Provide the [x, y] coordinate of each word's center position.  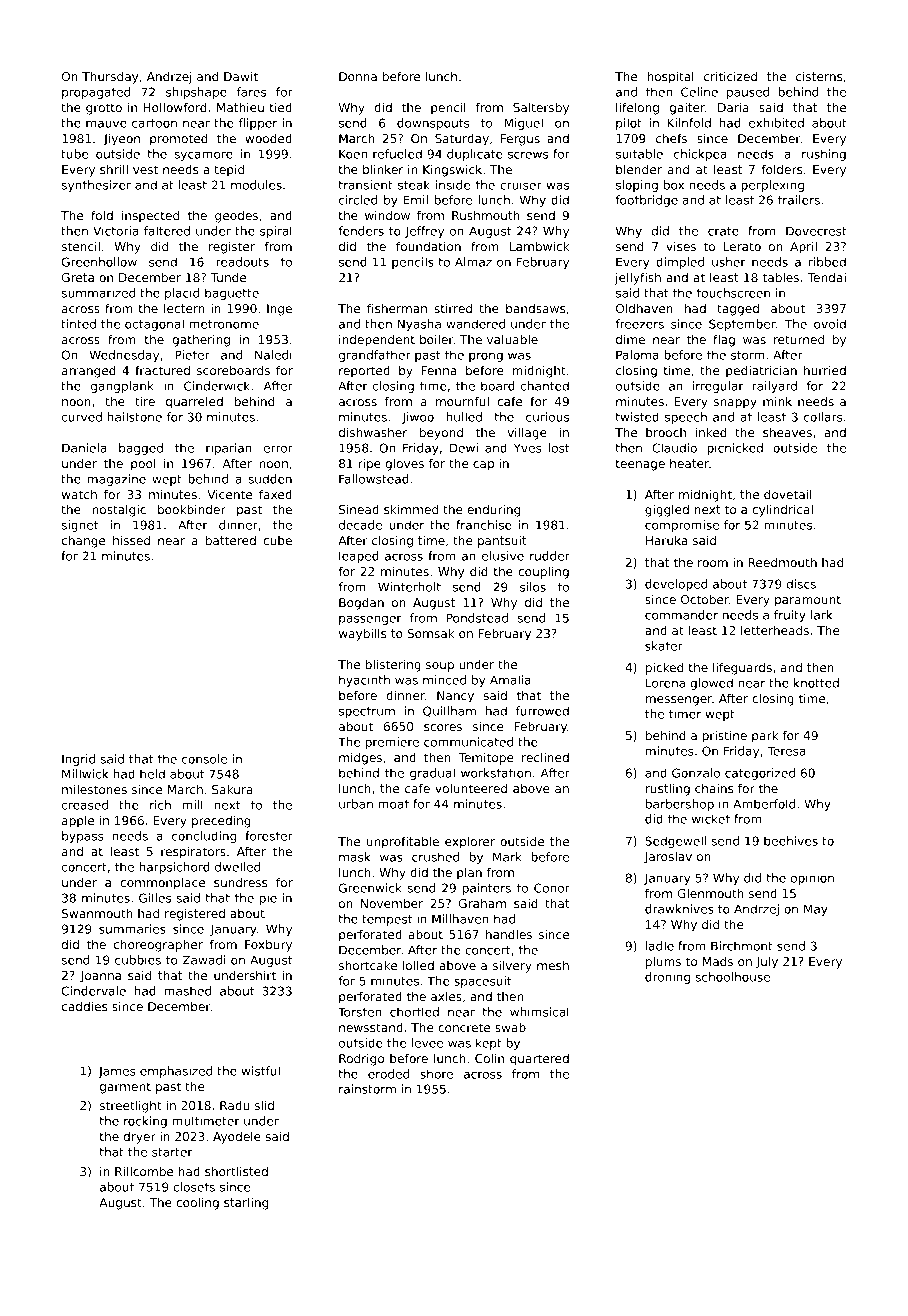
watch [79, 494]
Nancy [455, 697]
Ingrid [78, 760]
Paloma [637, 355]
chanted [545, 386]
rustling [668, 790]
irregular [718, 387]
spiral [276, 232]
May [816, 910]
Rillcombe [144, 1171]
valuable [512, 339]
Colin [489, 1058]
